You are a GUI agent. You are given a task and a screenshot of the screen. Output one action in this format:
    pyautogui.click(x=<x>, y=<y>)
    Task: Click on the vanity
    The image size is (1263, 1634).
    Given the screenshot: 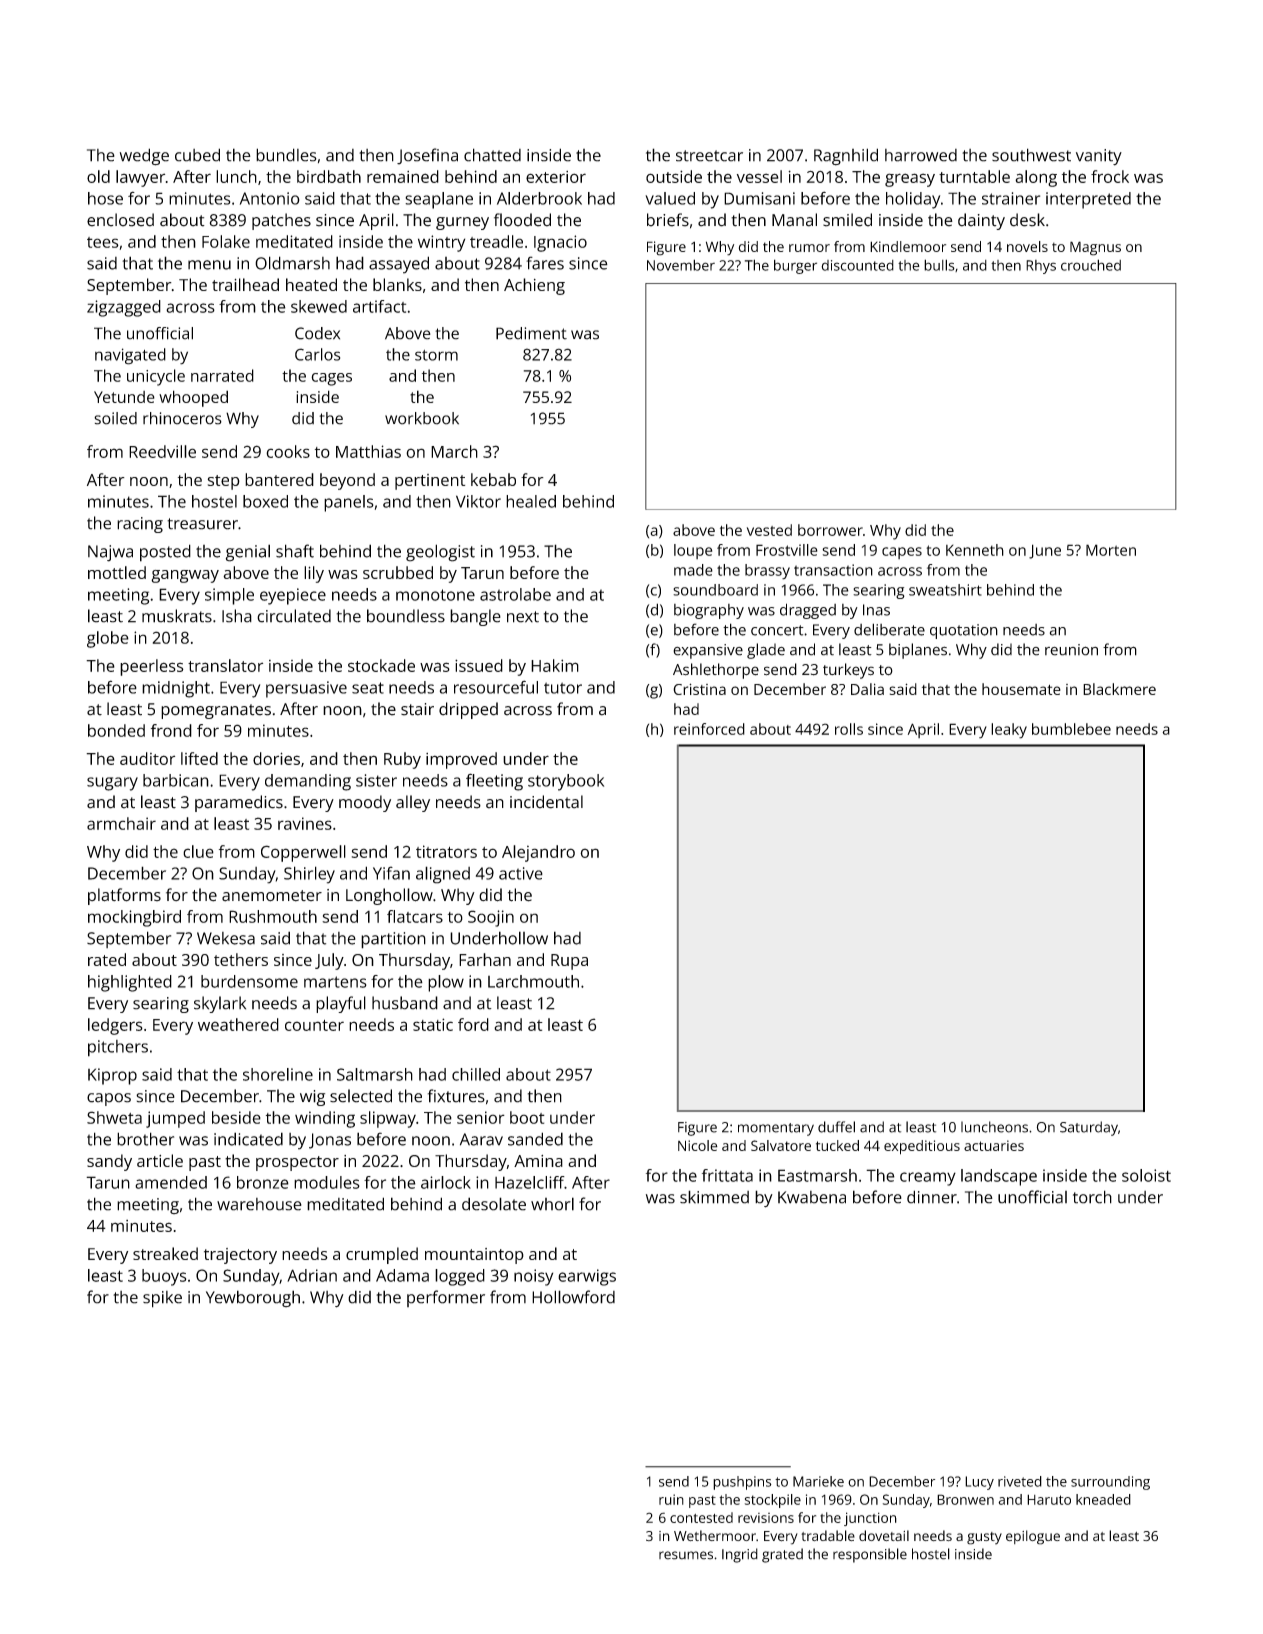 What is the action you would take?
    pyautogui.click(x=1099, y=157)
